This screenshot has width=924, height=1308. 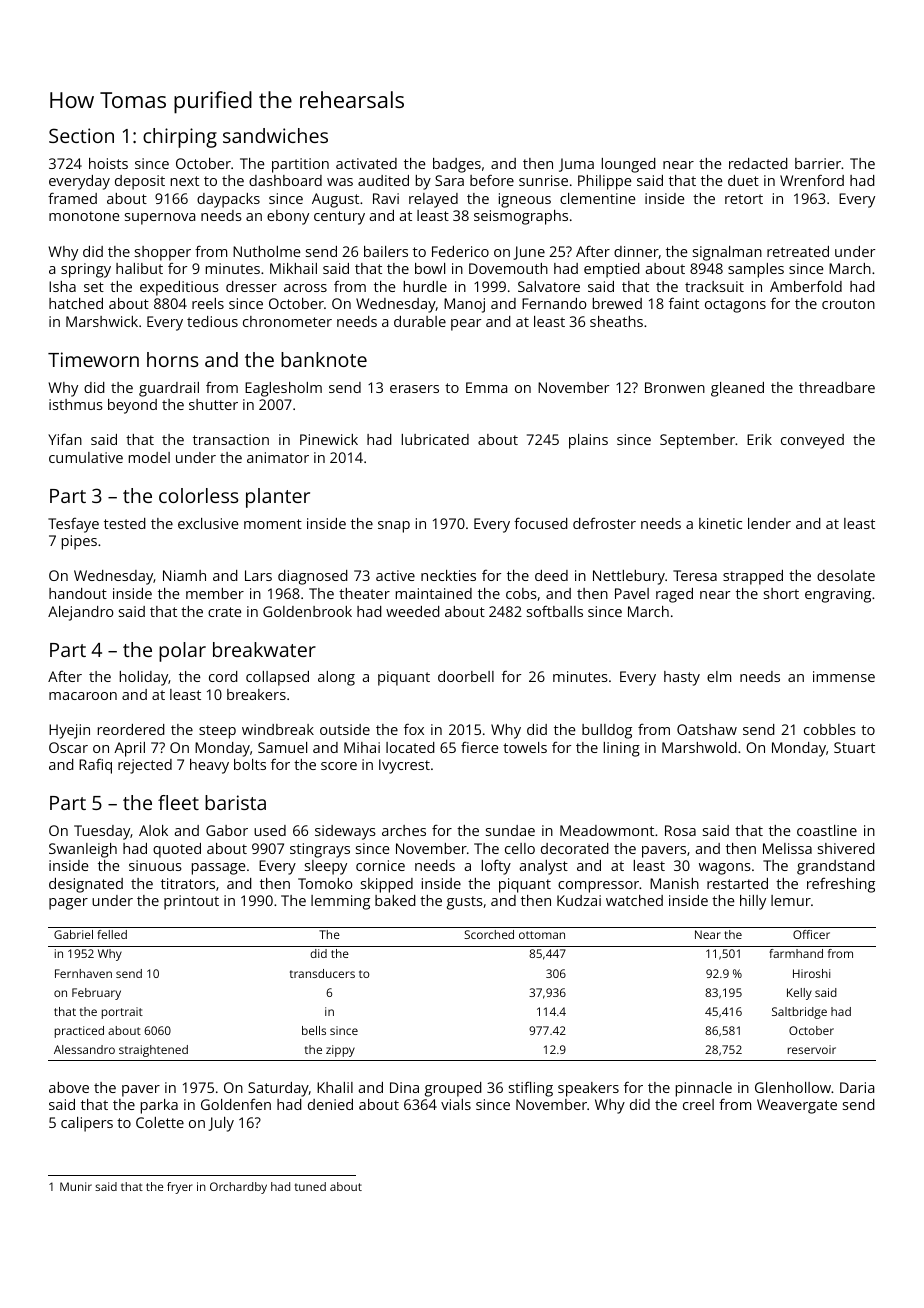 I want to click on Bronwen, so click(x=675, y=387).
